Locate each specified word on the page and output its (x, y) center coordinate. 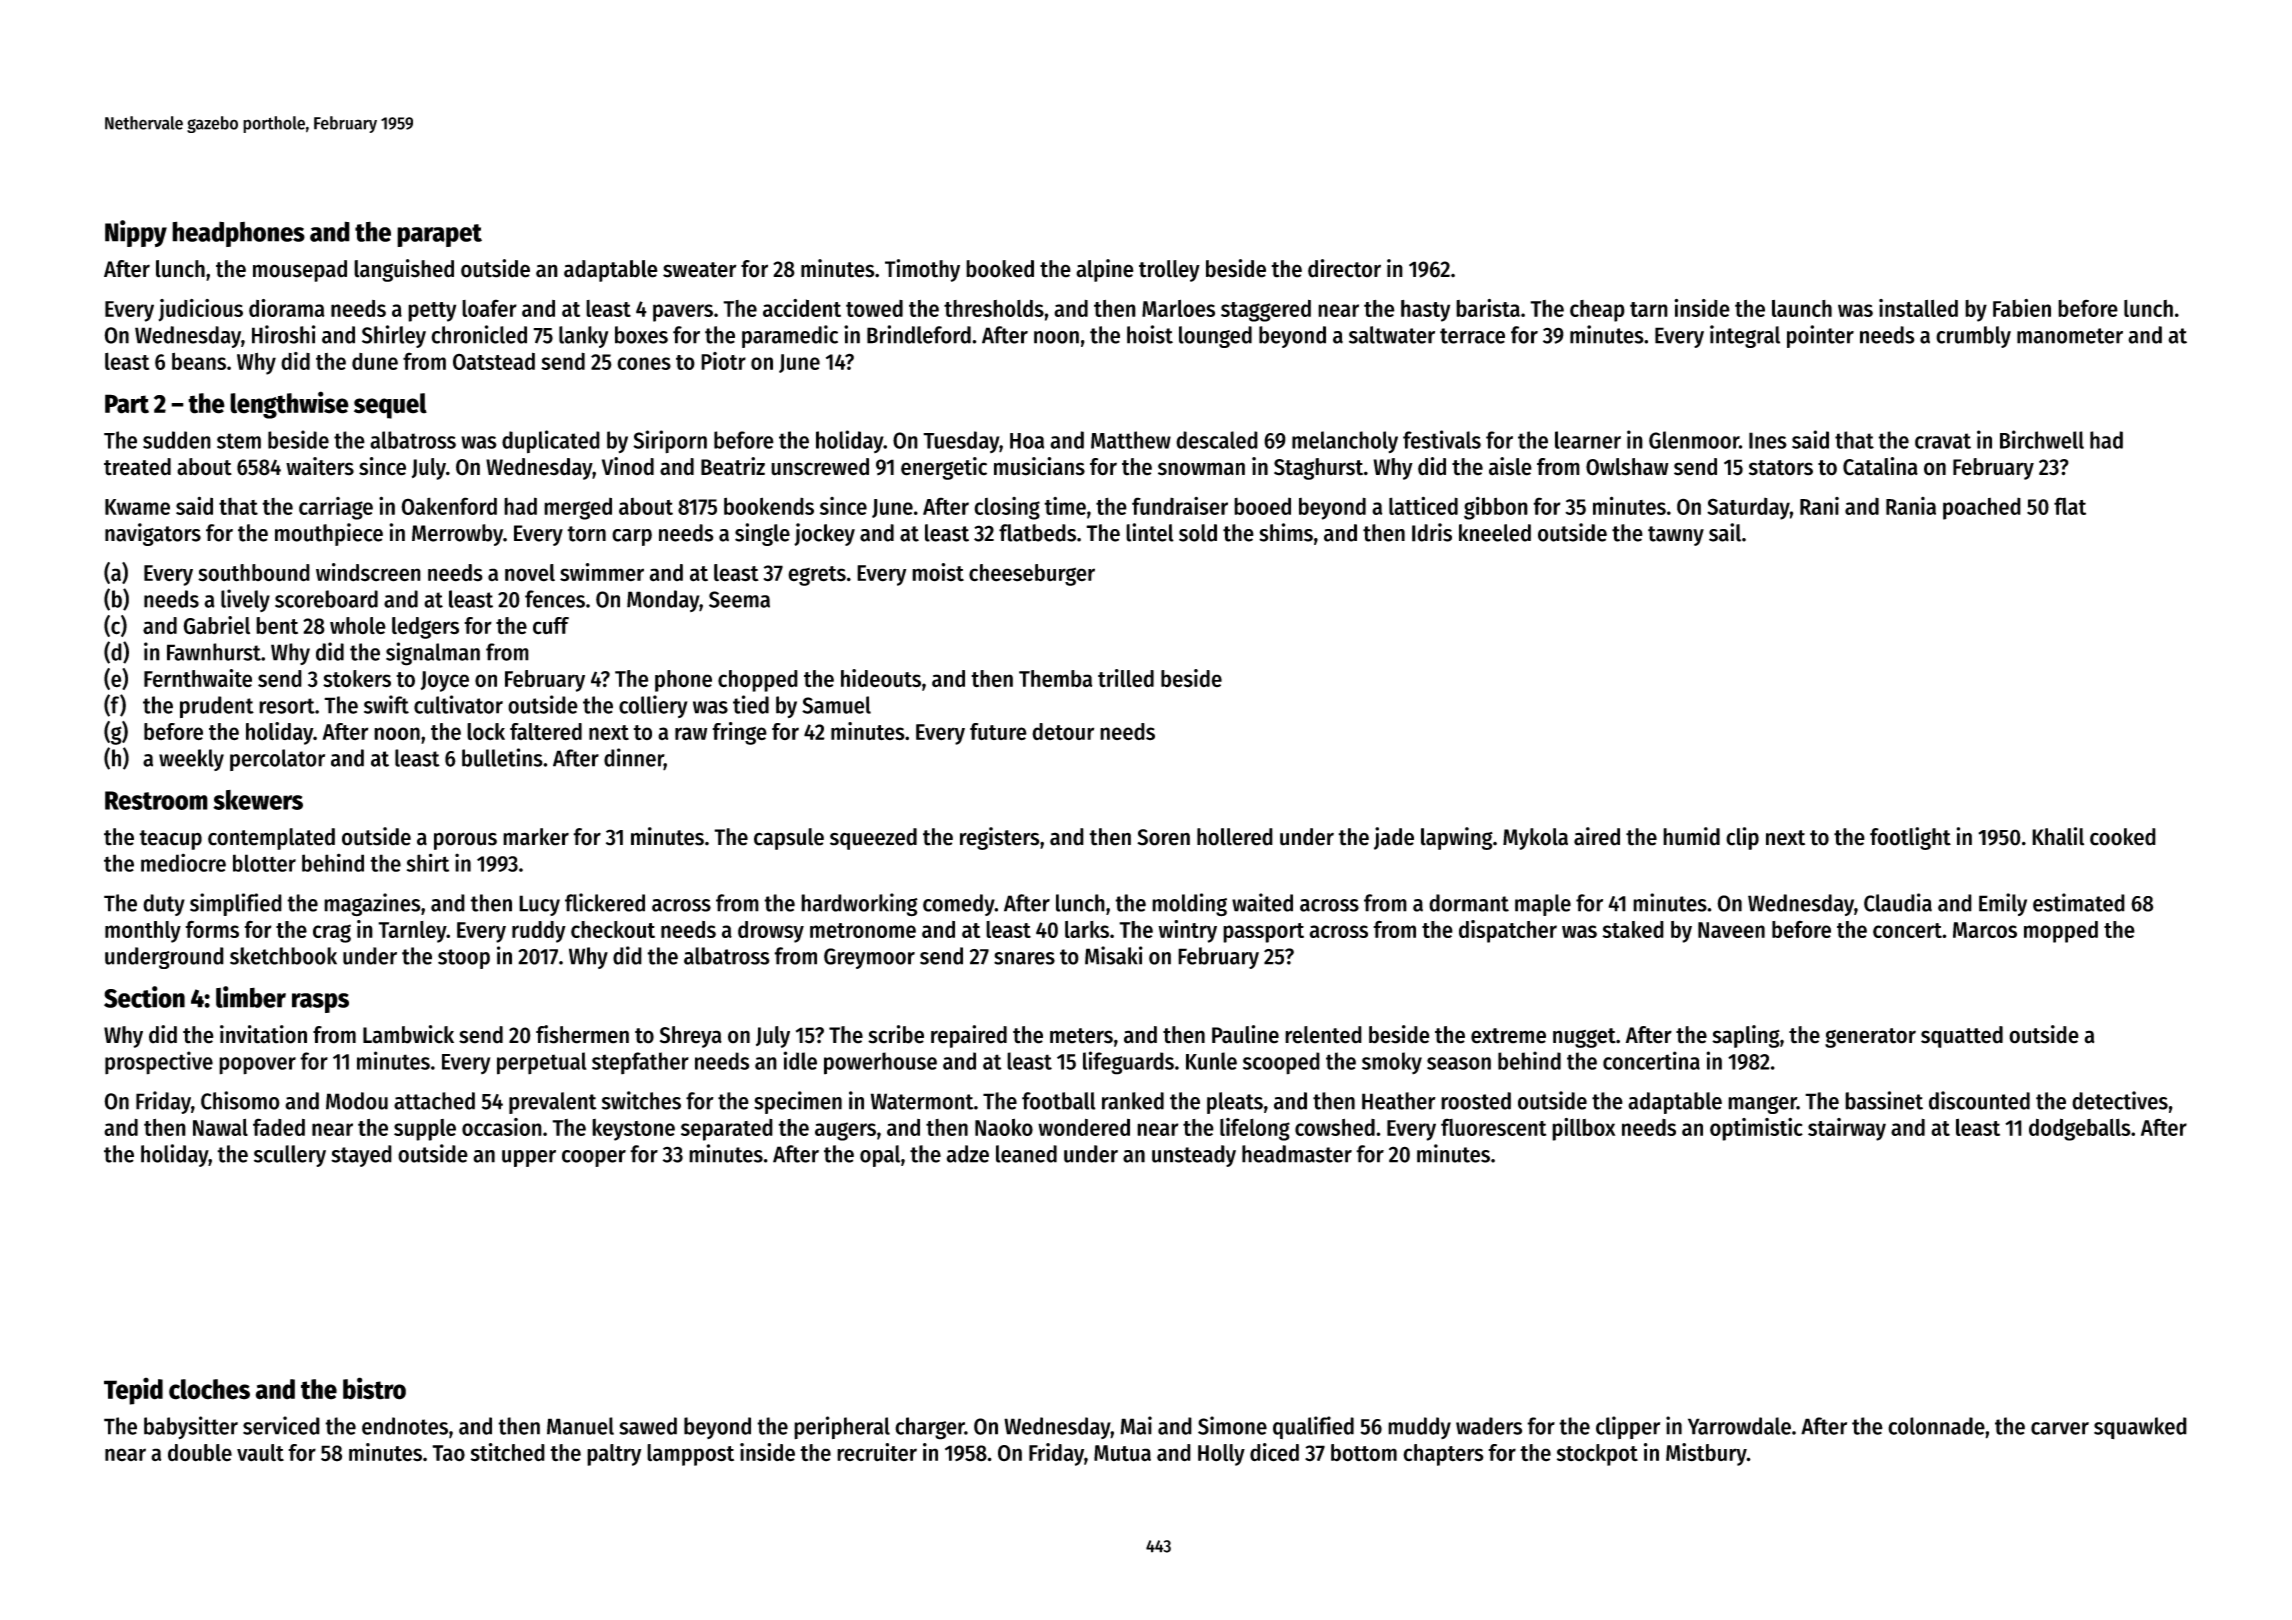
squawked (2140, 1428)
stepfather (640, 1063)
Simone (1232, 1425)
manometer (2070, 336)
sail (1725, 532)
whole (358, 626)
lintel (1150, 532)
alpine (1105, 270)
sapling (1746, 1036)
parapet (439, 235)
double (200, 1453)
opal (880, 1156)
